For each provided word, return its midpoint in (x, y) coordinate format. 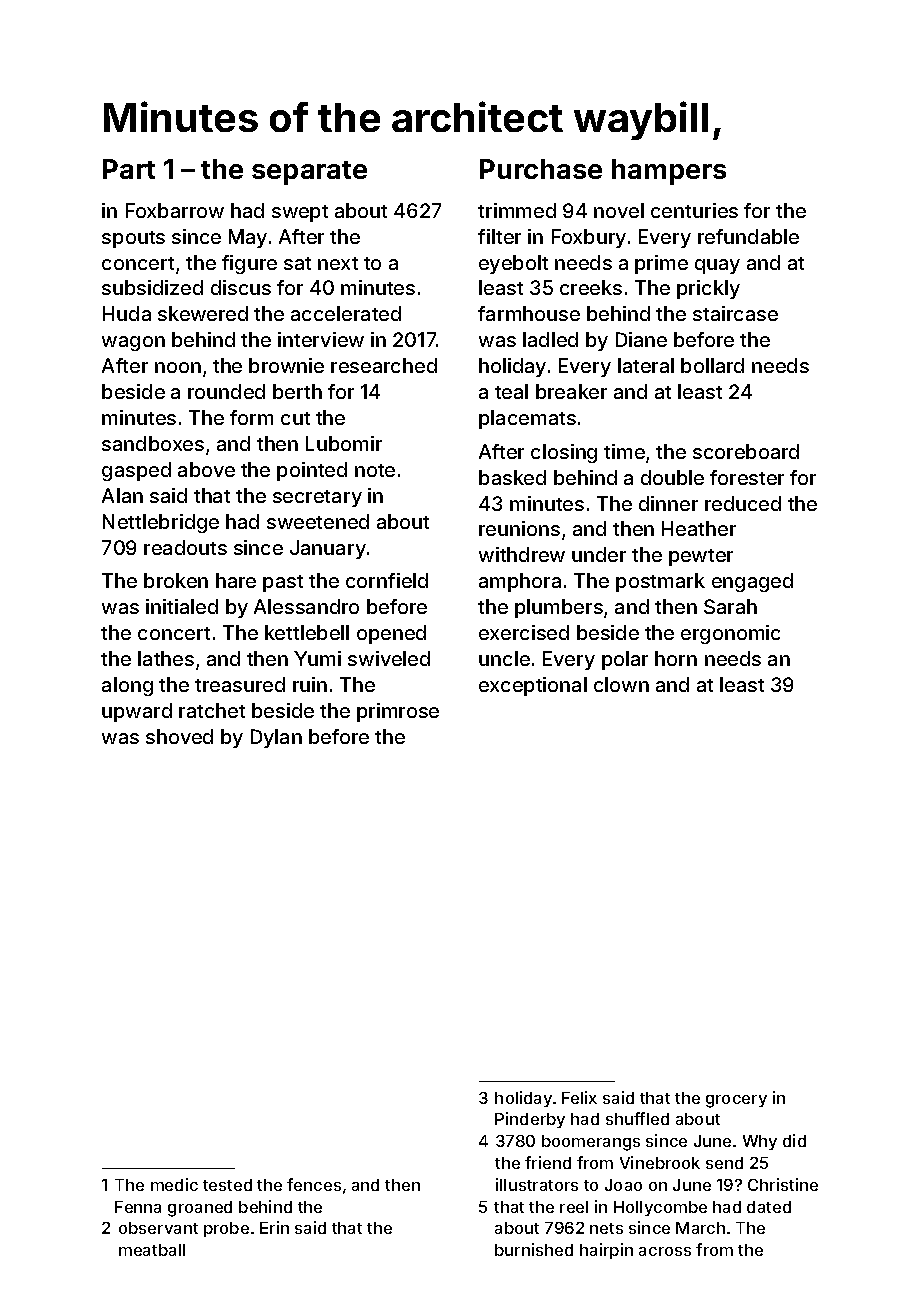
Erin (274, 1227)
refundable (748, 236)
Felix (579, 1097)
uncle (504, 658)
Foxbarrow (175, 210)
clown (621, 684)
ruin (310, 684)
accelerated (346, 313)
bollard (712, 365)
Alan (122, 495)
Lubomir (344, 443)
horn (676, 658)
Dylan (276, 738)
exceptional (533, 686)
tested (227, 1185)
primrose (398, 712)
